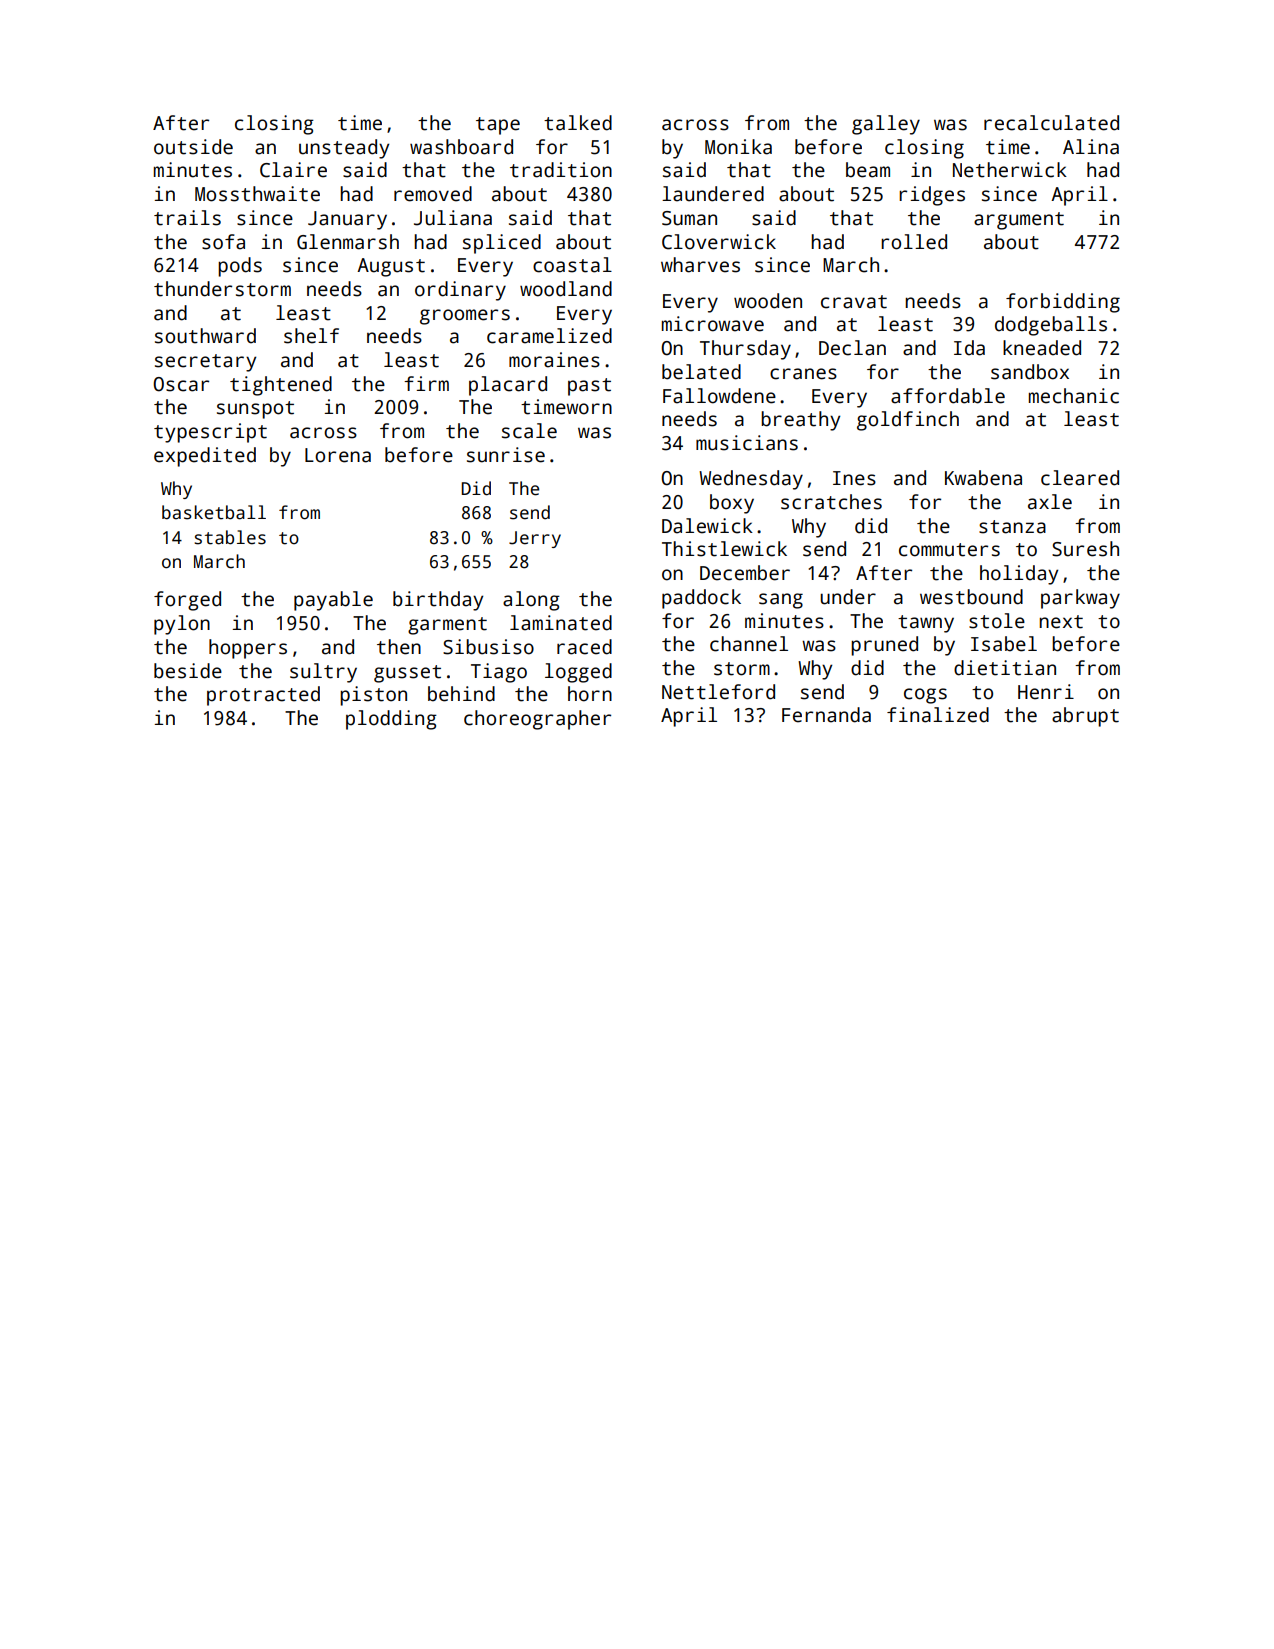  I want to click on affordable, so click(948, 396).
